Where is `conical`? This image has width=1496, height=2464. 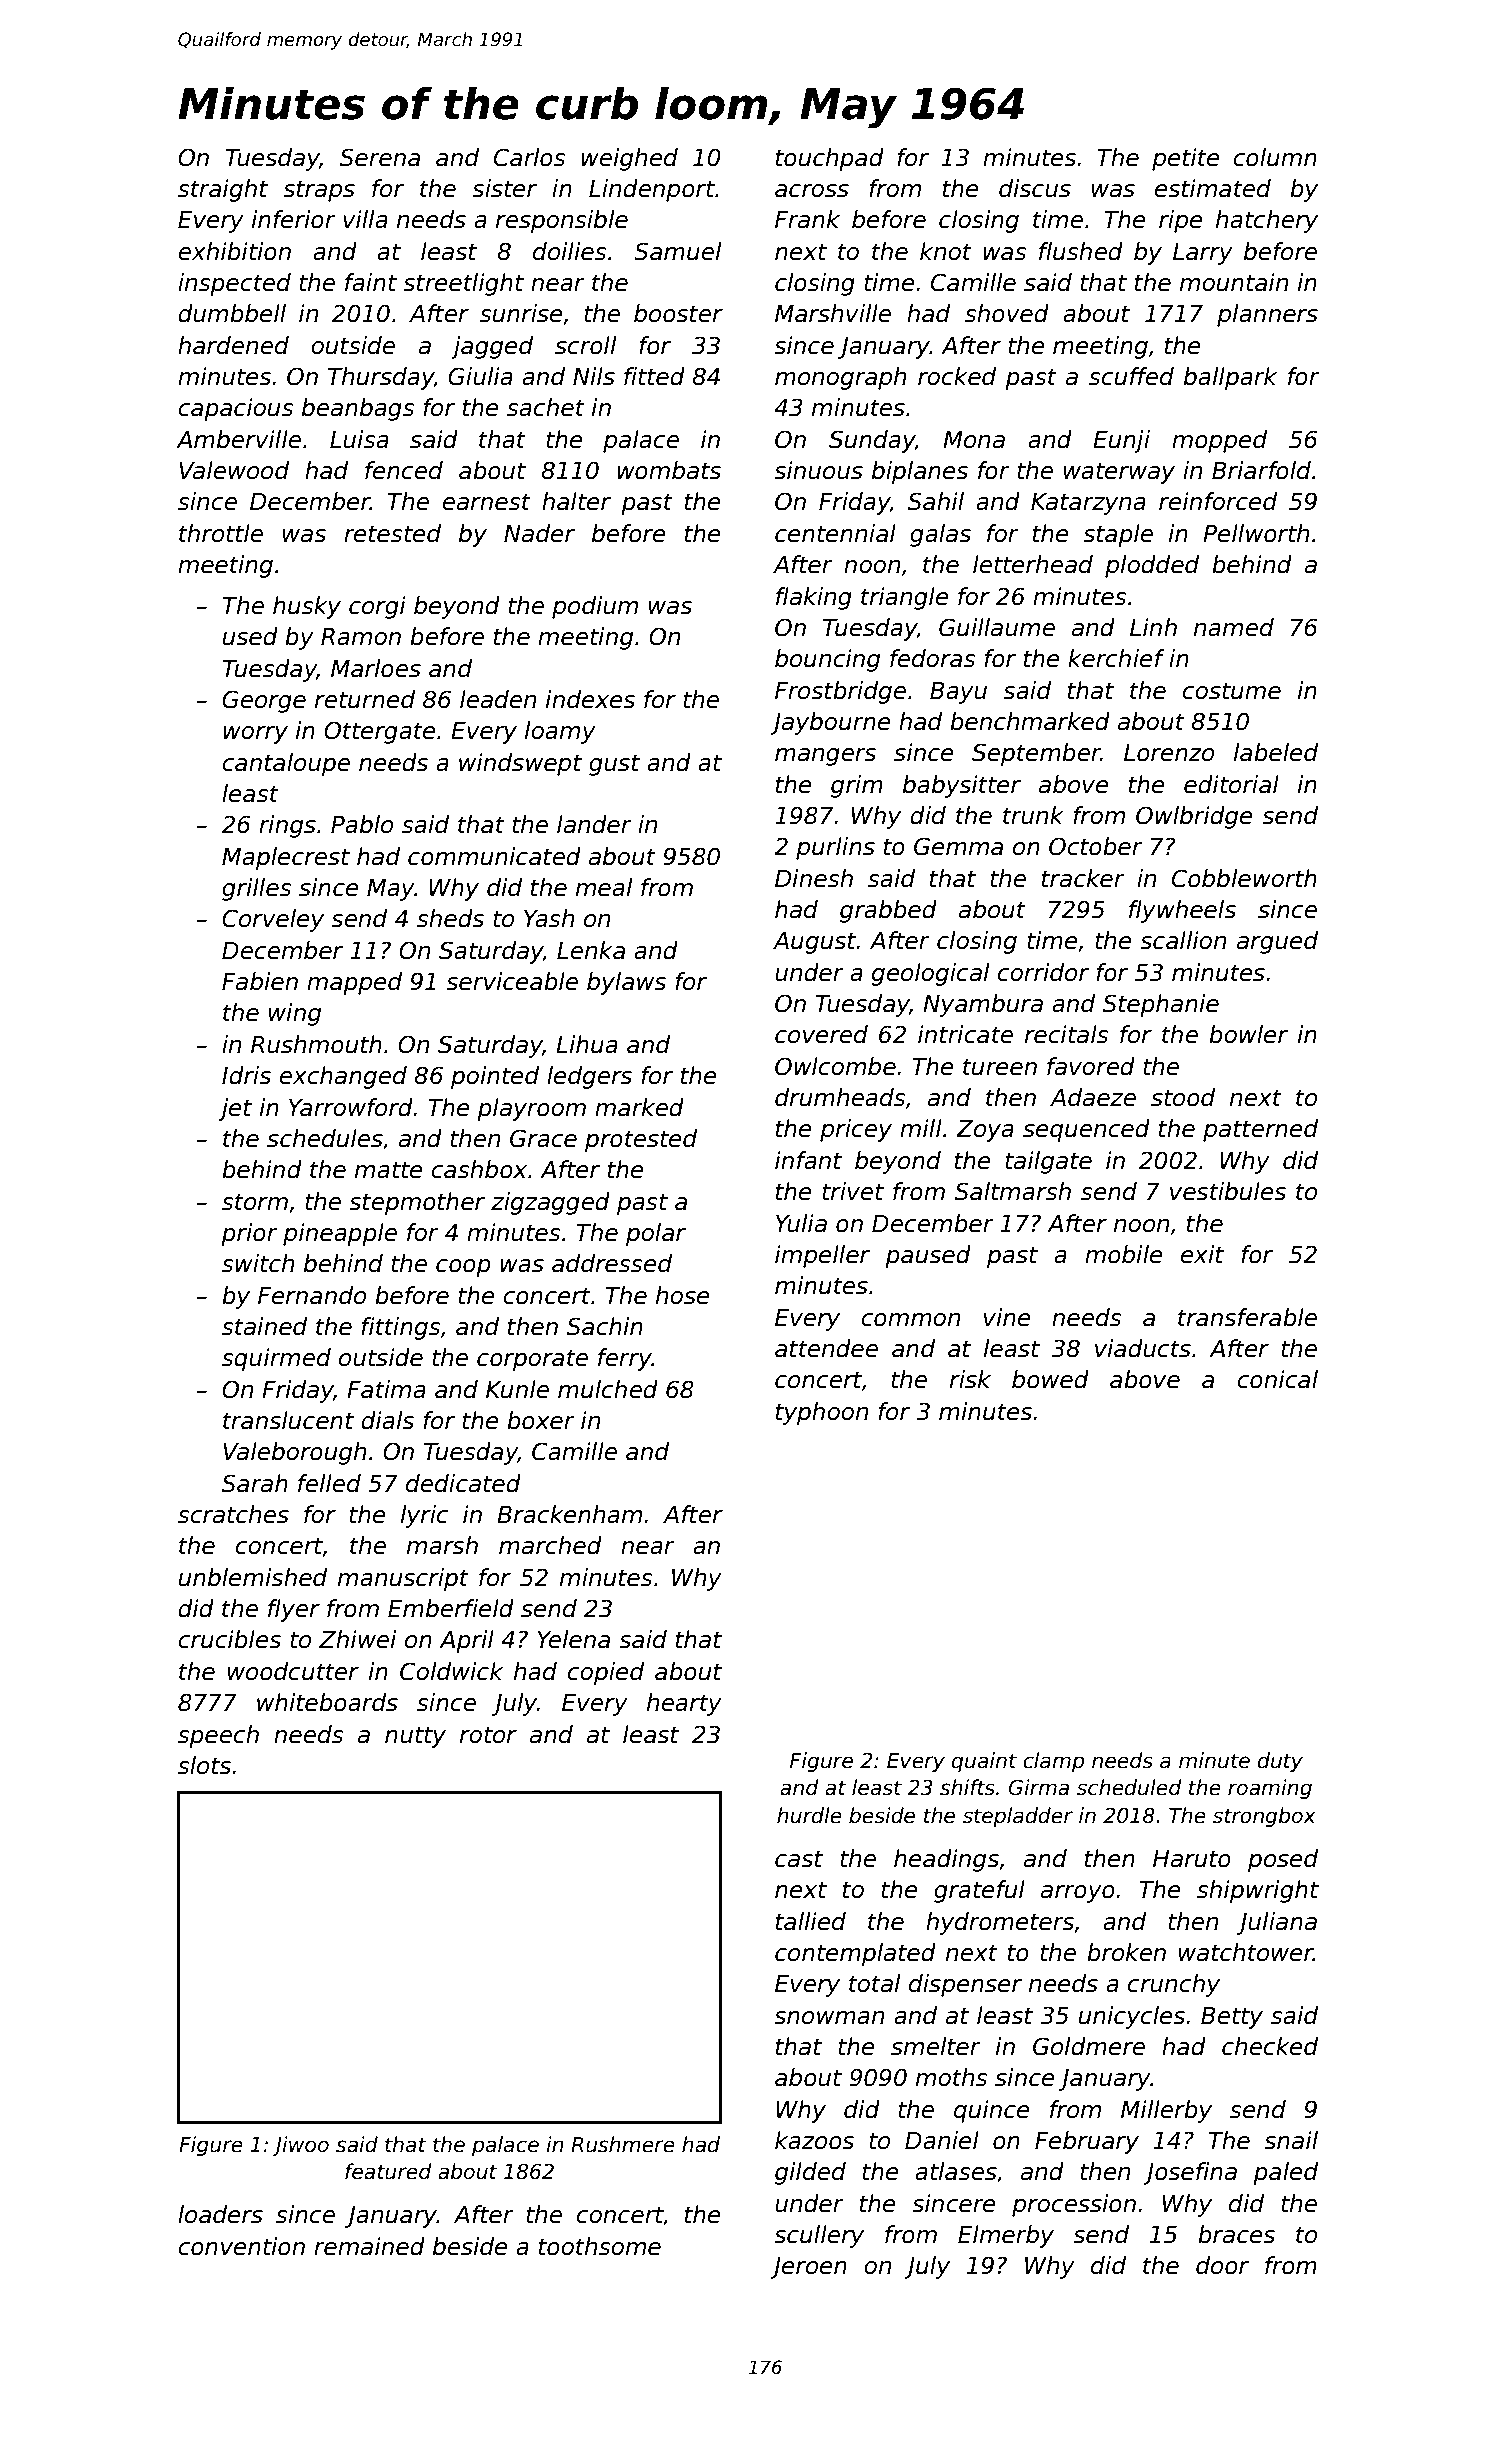
conical is located at coordinates (1277, 1379).
